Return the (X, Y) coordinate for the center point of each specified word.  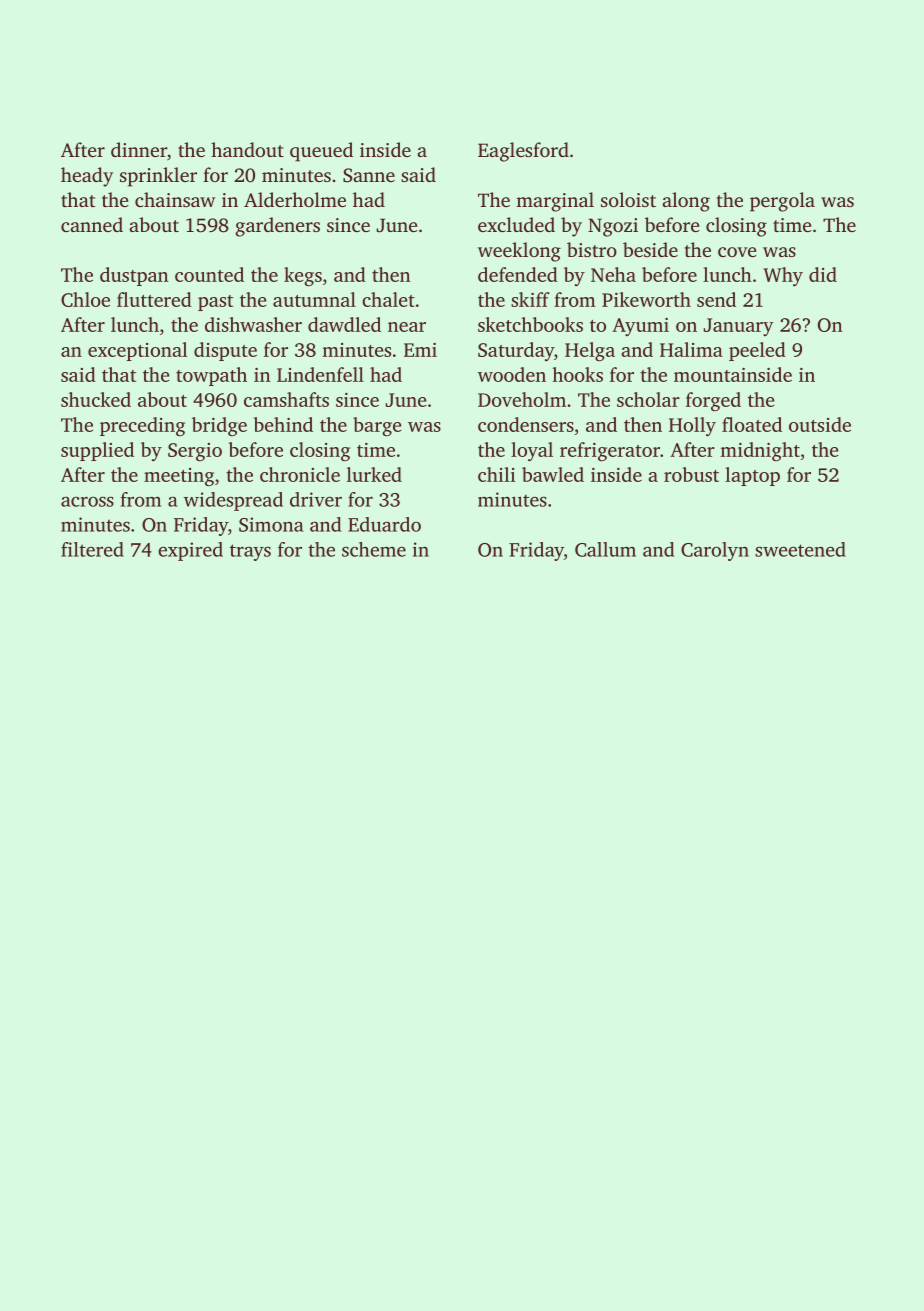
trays (250, 552)
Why (783, 277)
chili (496, 474)
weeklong (519, 252)
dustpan (134, 276)
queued (321, 152)
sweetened (800, 549)
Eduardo (384, 524)
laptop (752, 476)
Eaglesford (523, 152)
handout (247, 149)
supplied (97, 451)
